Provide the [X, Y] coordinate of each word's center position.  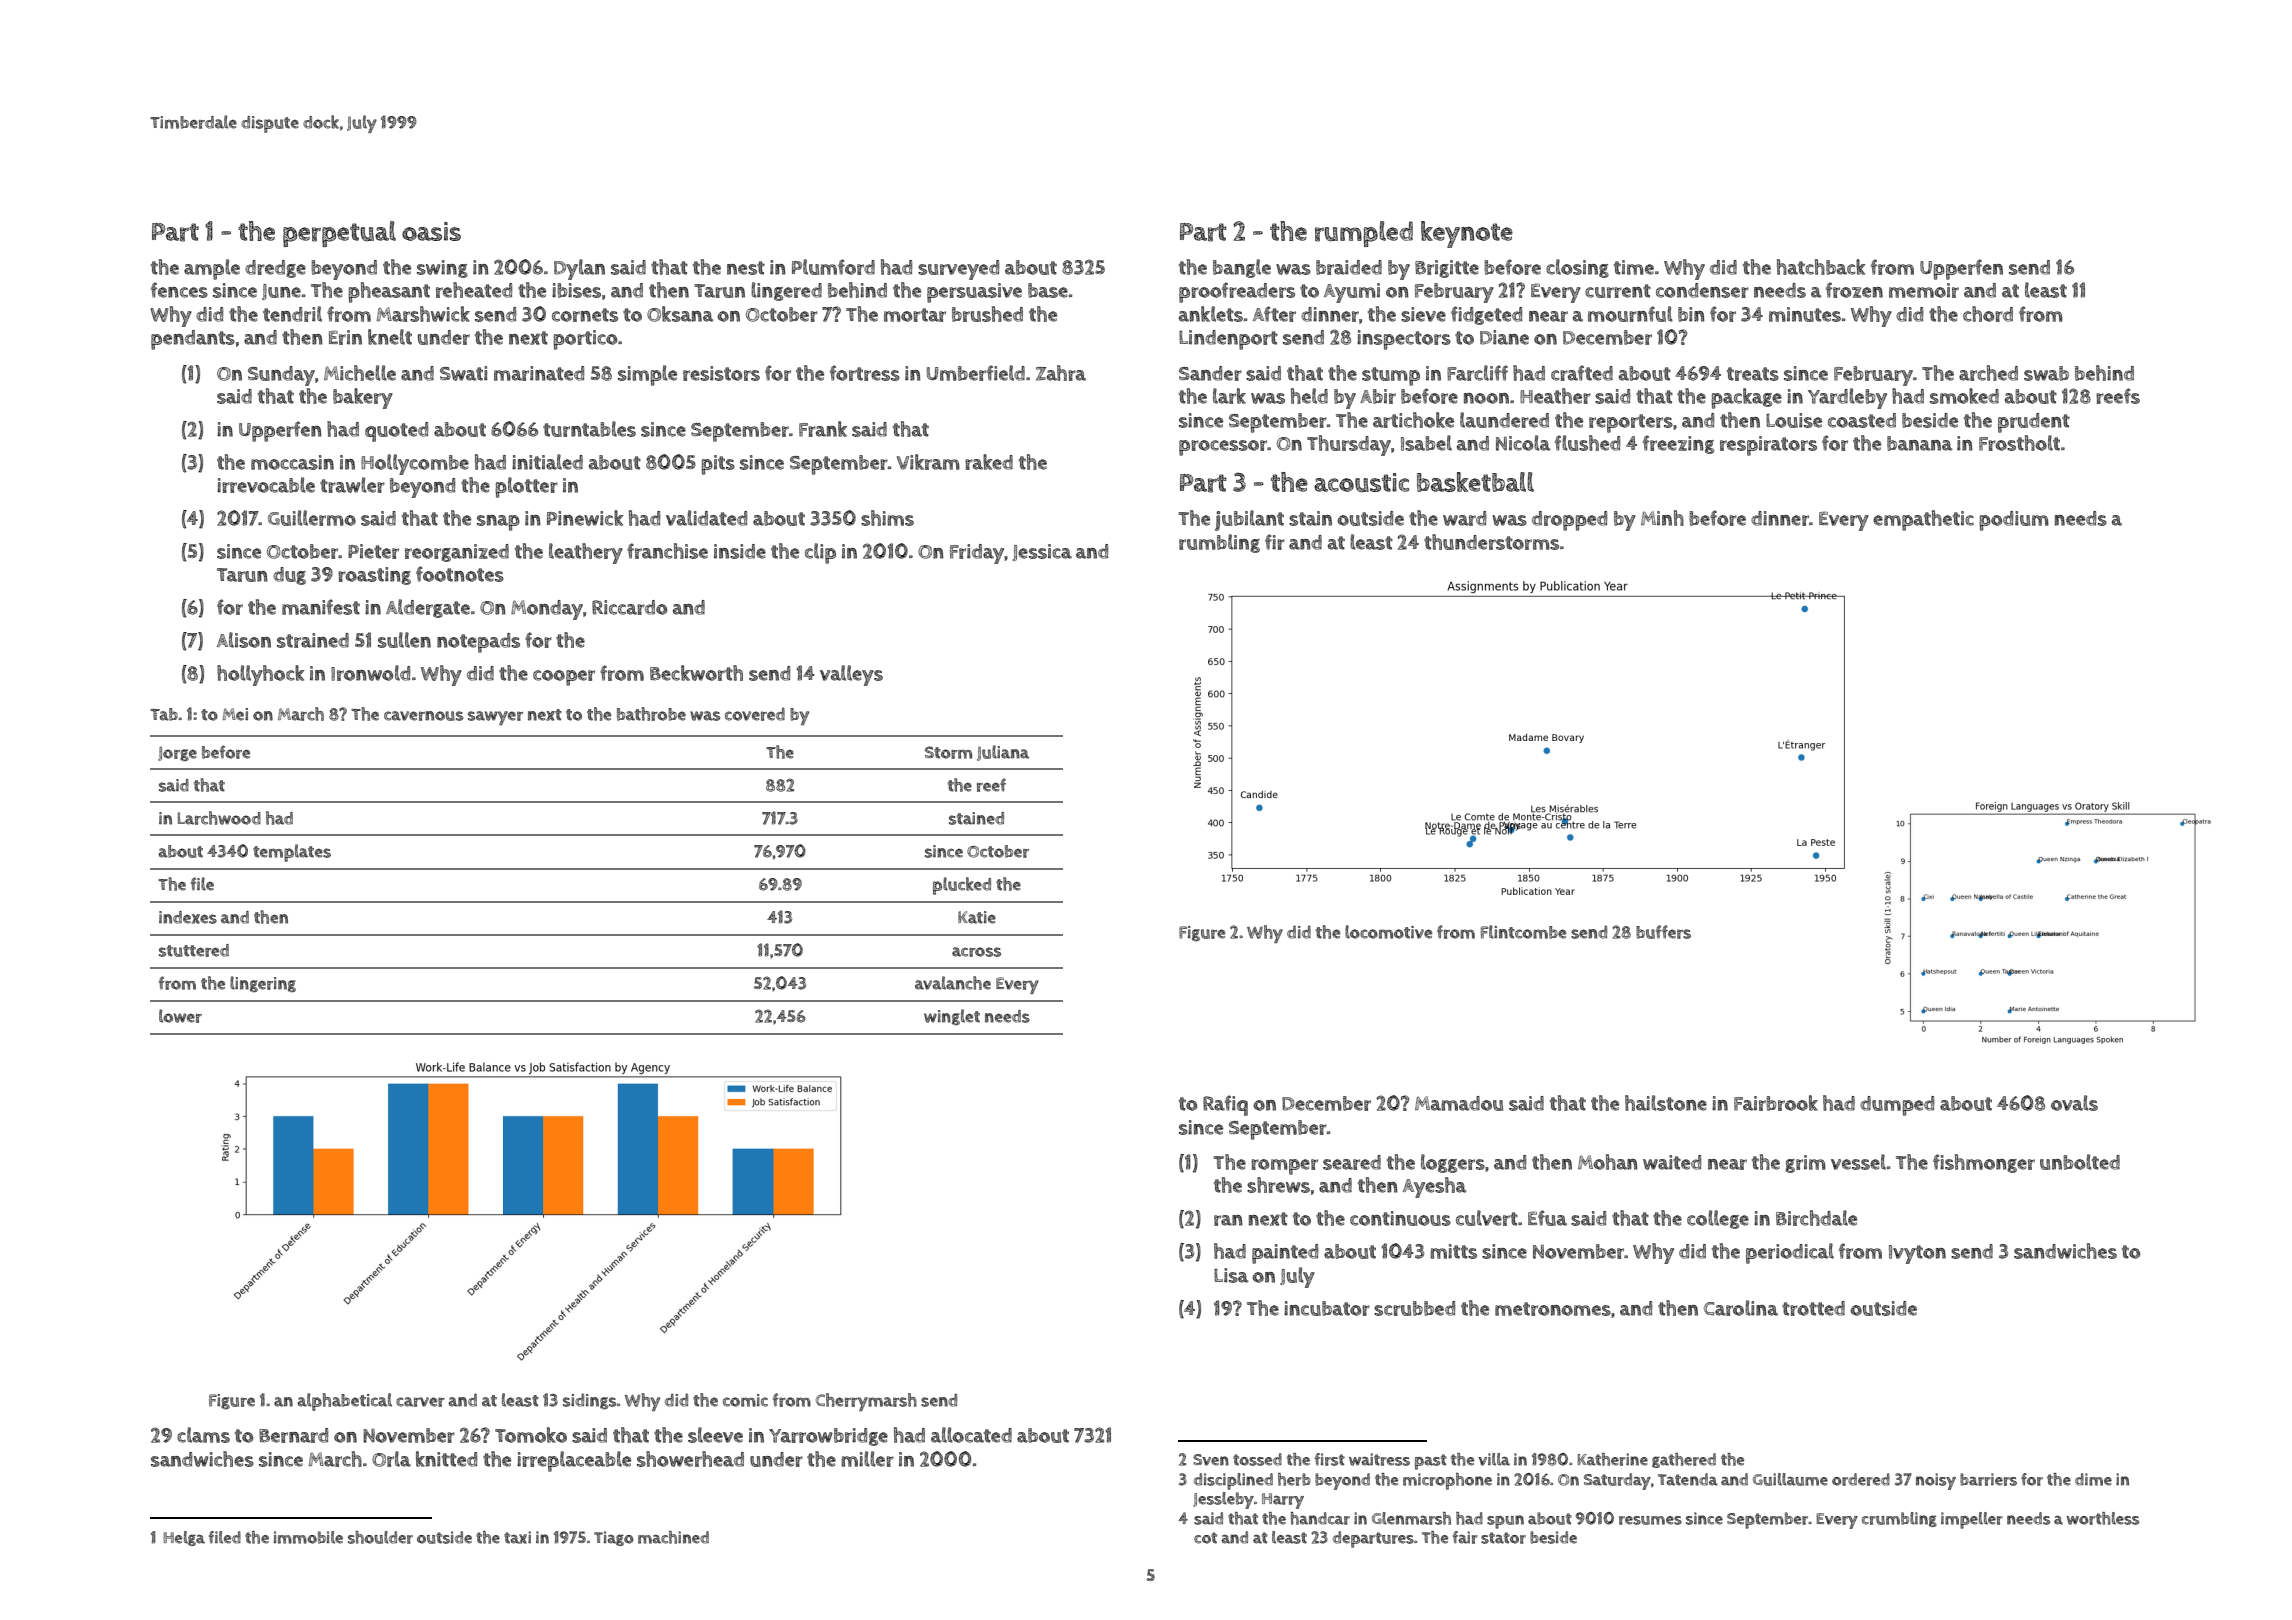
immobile [308, 1537]
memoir [1924, 290]
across [976, 952]
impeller [1972, 1520]
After [1274, 314]
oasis [431, 231]
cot [1205, 1538]
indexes [188, 917]
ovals [2074, 1103]
